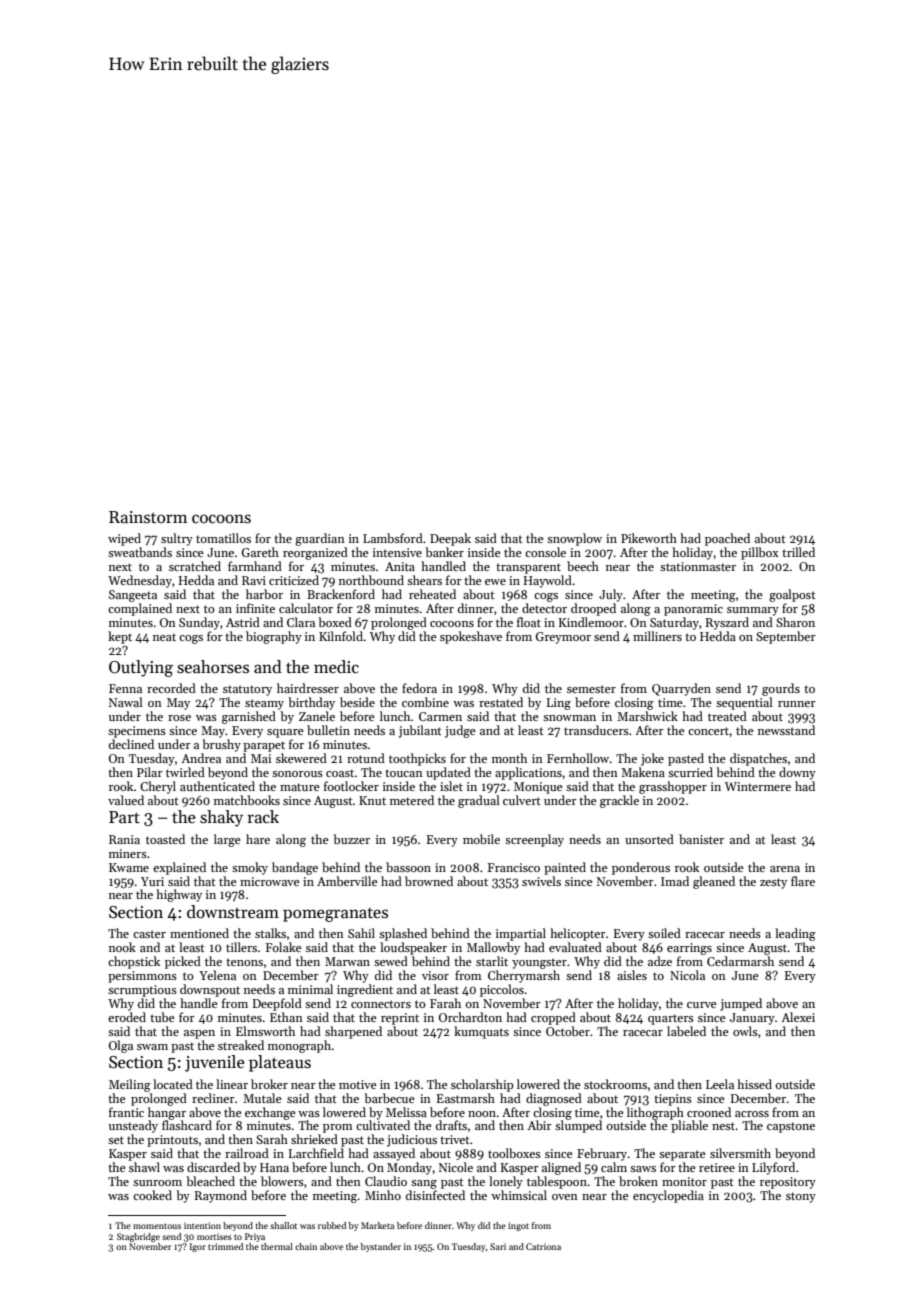 Image resolution: width=924 pixels, height=1308 pixels. What do you see at coordinates (225, 1246) in the image?
I see `trimmed` at bounding box center [225, 1246].
